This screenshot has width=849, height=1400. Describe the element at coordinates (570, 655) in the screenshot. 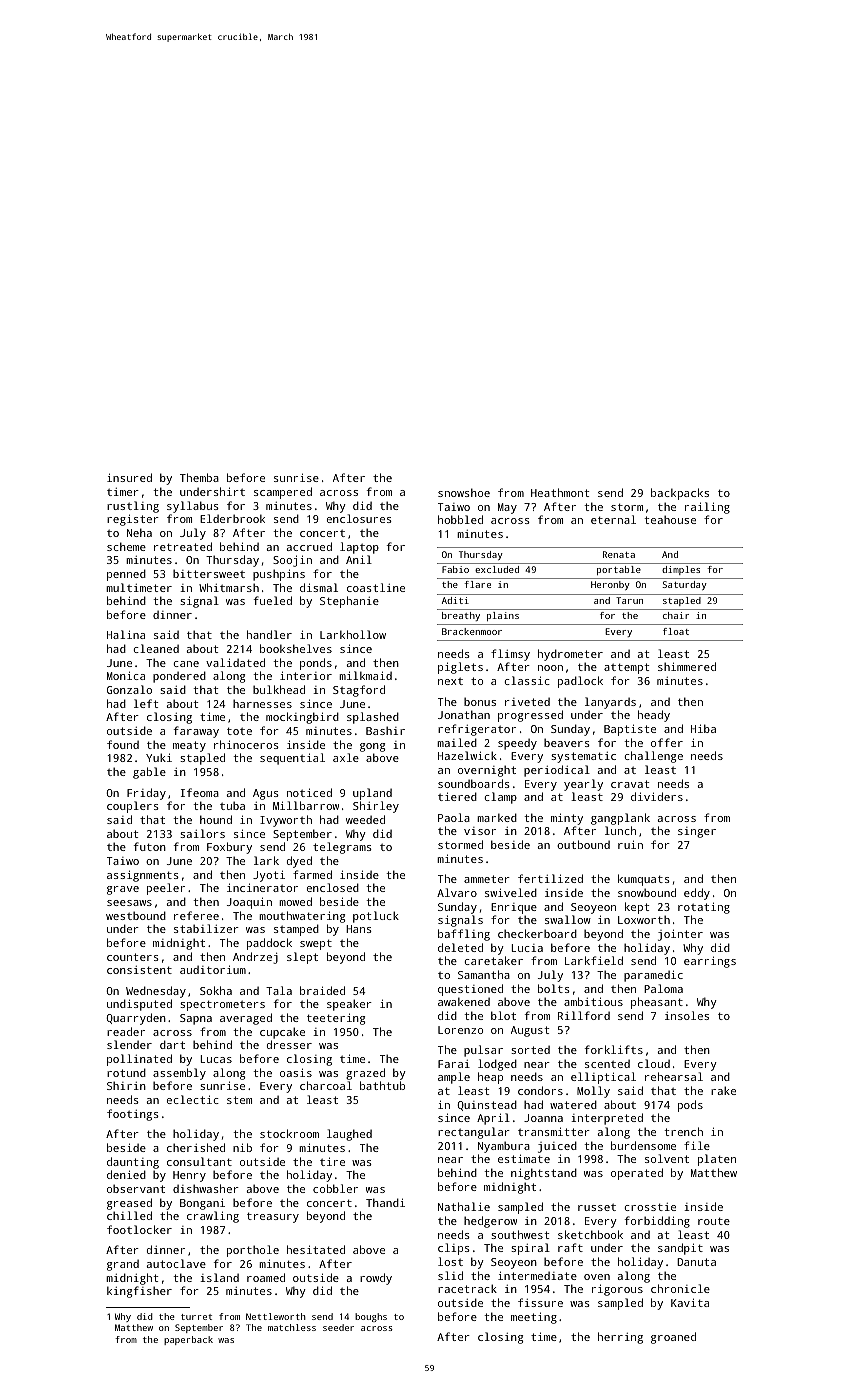

I see `hydrometer` at that location.
